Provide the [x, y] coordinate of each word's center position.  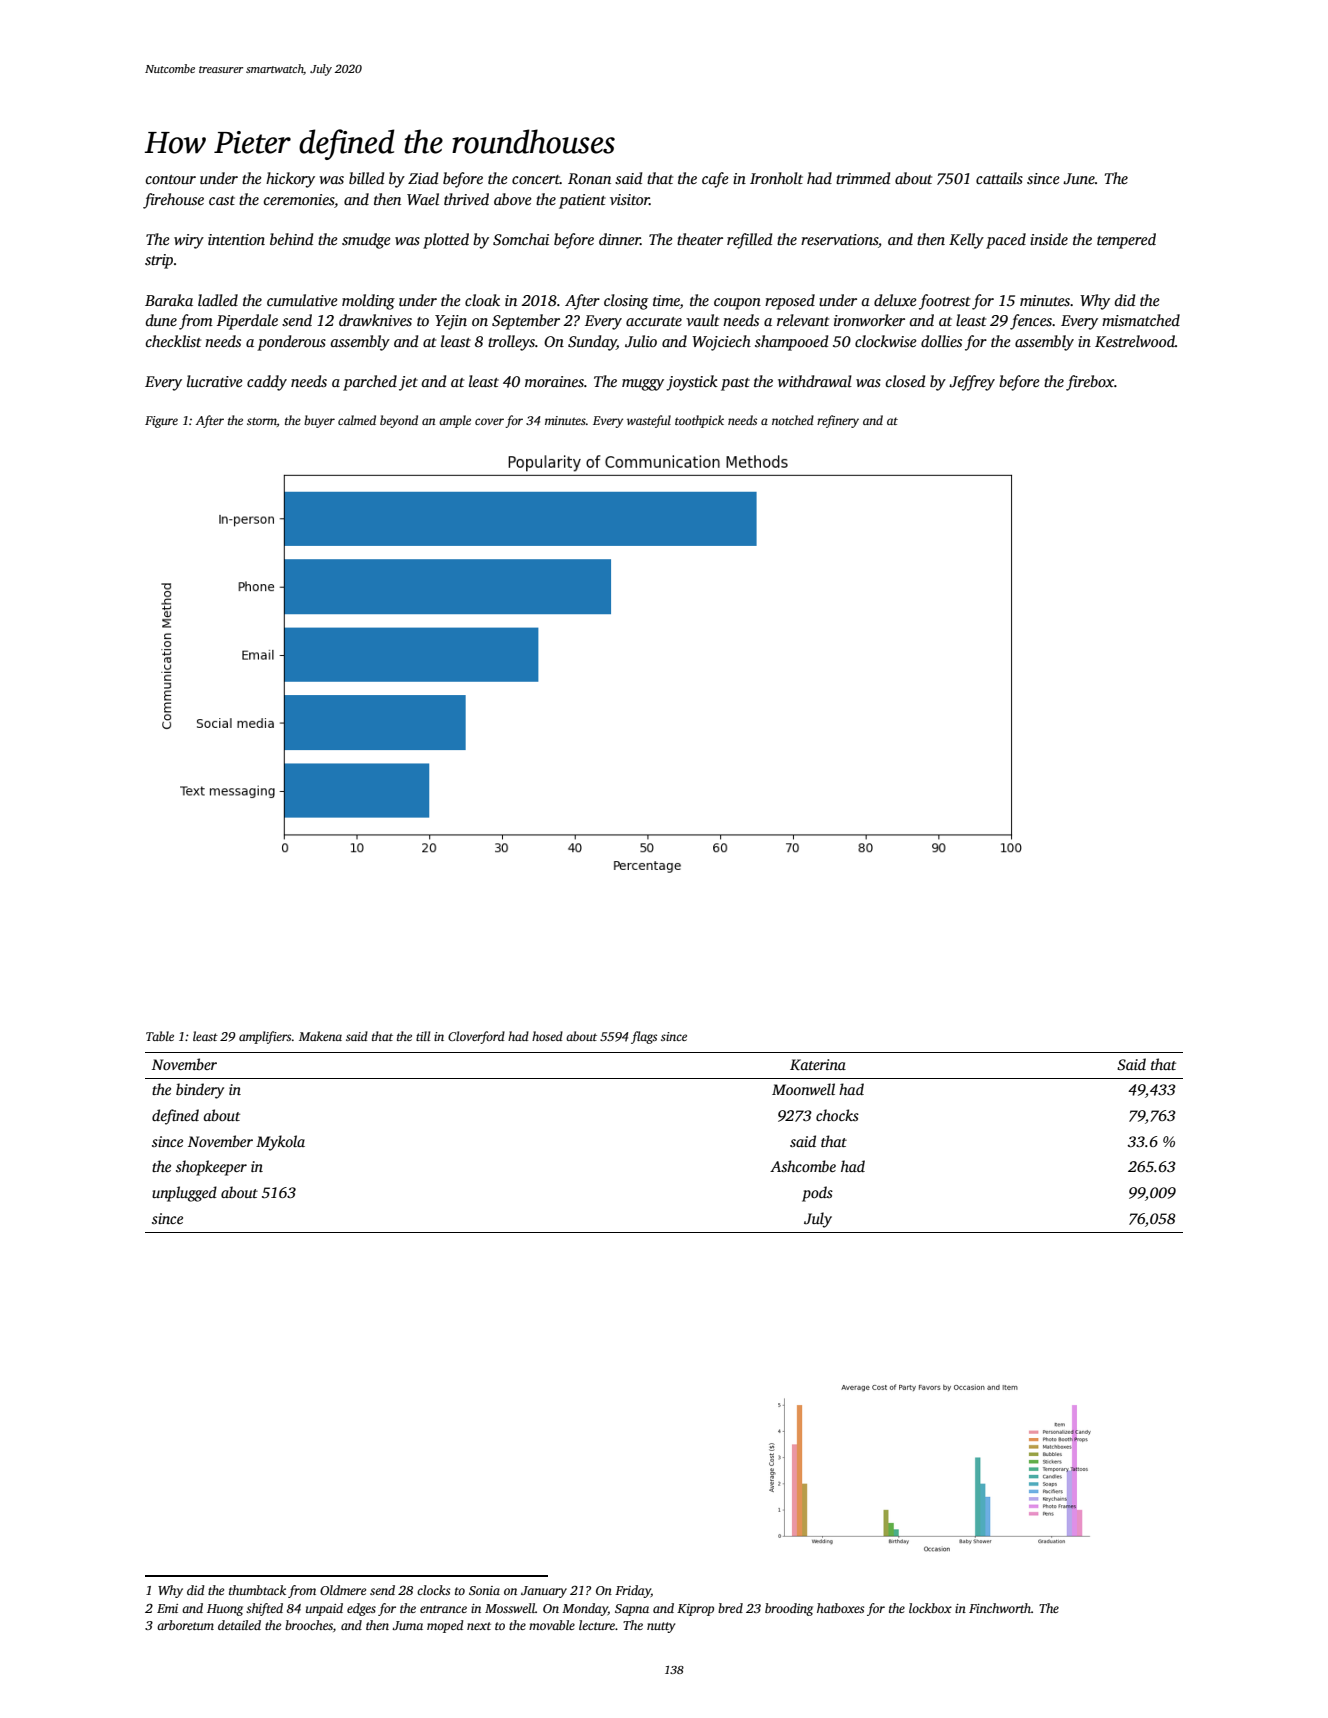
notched [793, 420]
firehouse [173, 201]
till [423, 1036]
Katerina [818, 1064]
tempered [1126, 241]
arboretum [185, 1625]
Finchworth [1000, 1608]
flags [644, 1037]
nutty [661, 1627]
